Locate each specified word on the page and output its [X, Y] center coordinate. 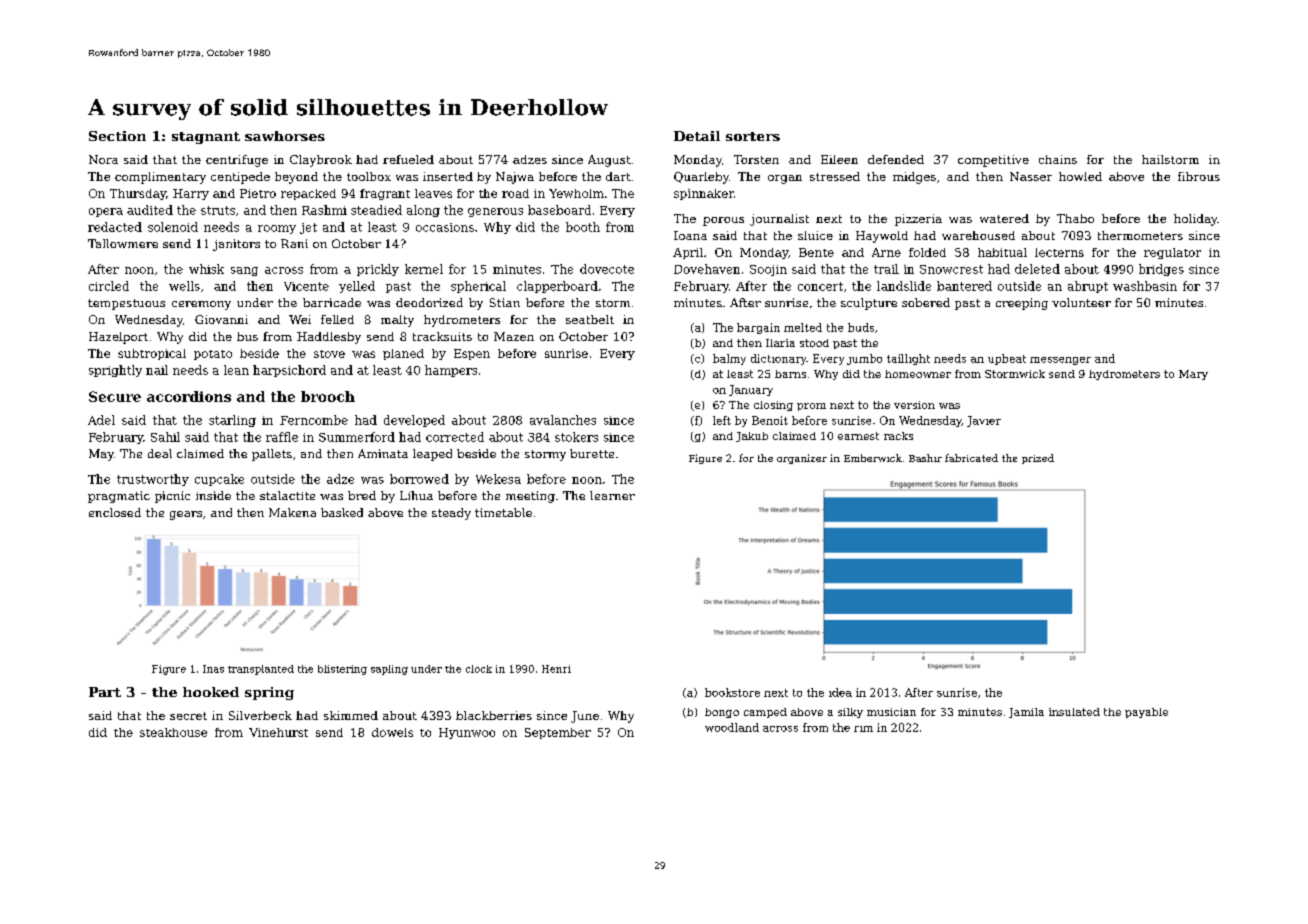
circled [109, 286]
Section [117, 136]
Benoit [770, 420]
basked [342, 512]
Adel [101, 420]
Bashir [925, 458]
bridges [1161, 270]
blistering [342, 670]
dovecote [607, 269]
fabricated [971, 458]
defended [896, 159]
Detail [697, 136]
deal [160, 453]
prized [1038, 459]
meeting [530, 497]
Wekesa [498, 479]
